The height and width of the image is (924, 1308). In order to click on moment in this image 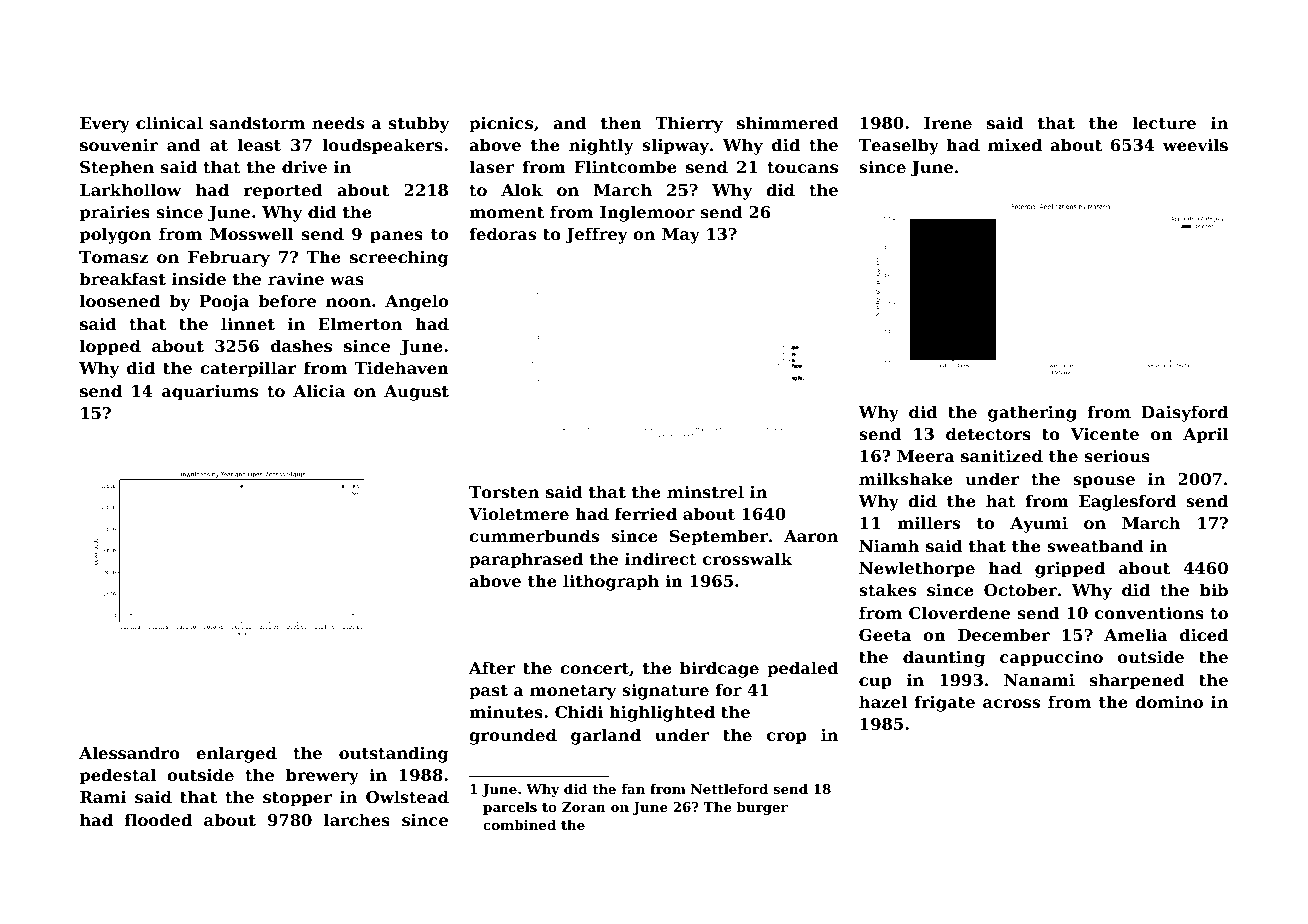, I will do `click(506, 212)`.
